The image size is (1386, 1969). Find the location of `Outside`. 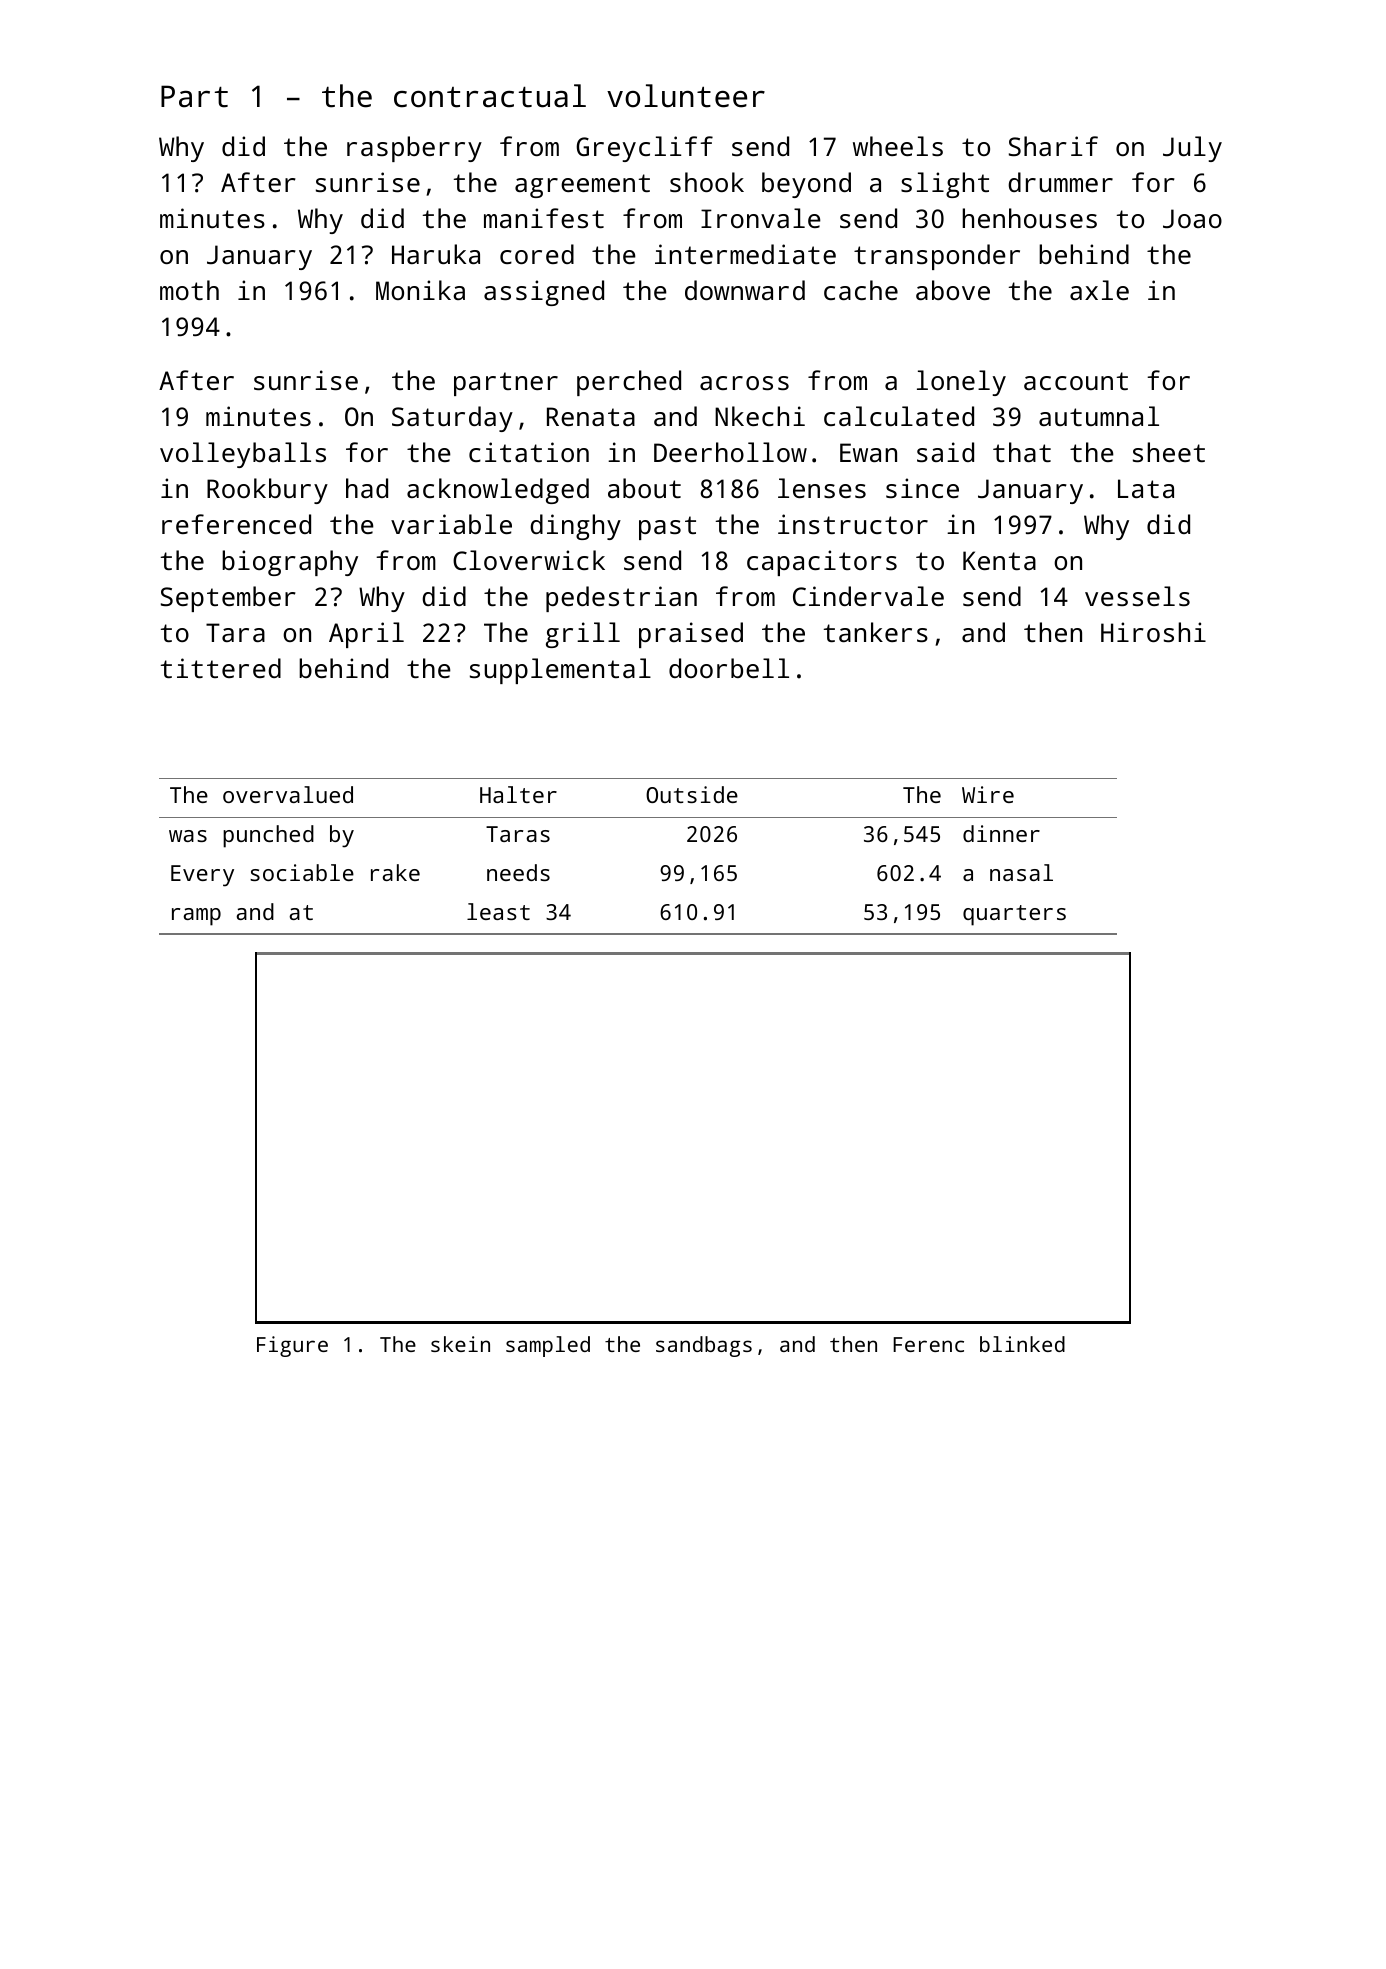

Outside is located at coordinates (692, 794).
